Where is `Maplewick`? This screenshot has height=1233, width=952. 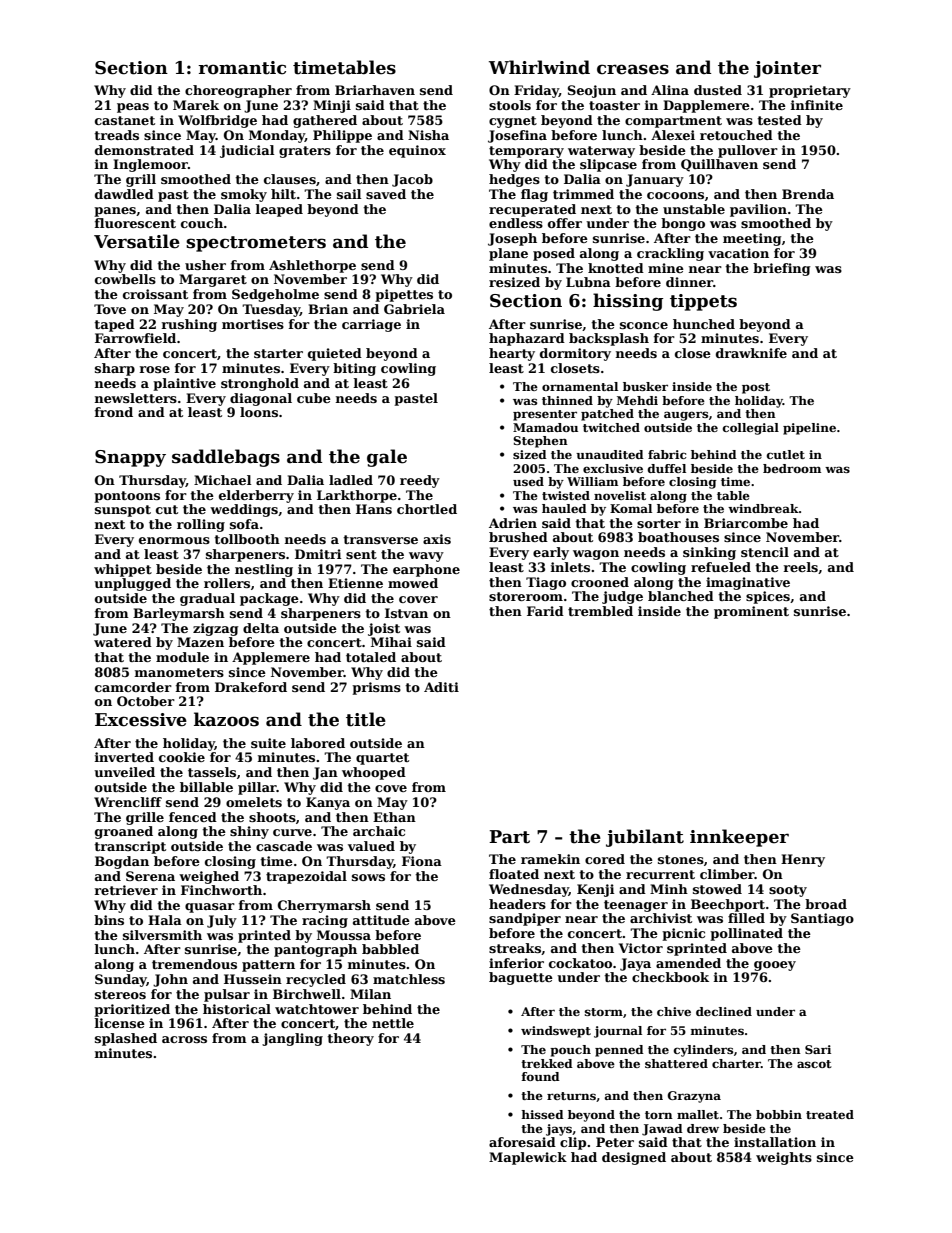
Maplewick is located at coordinates (528, 1158).
